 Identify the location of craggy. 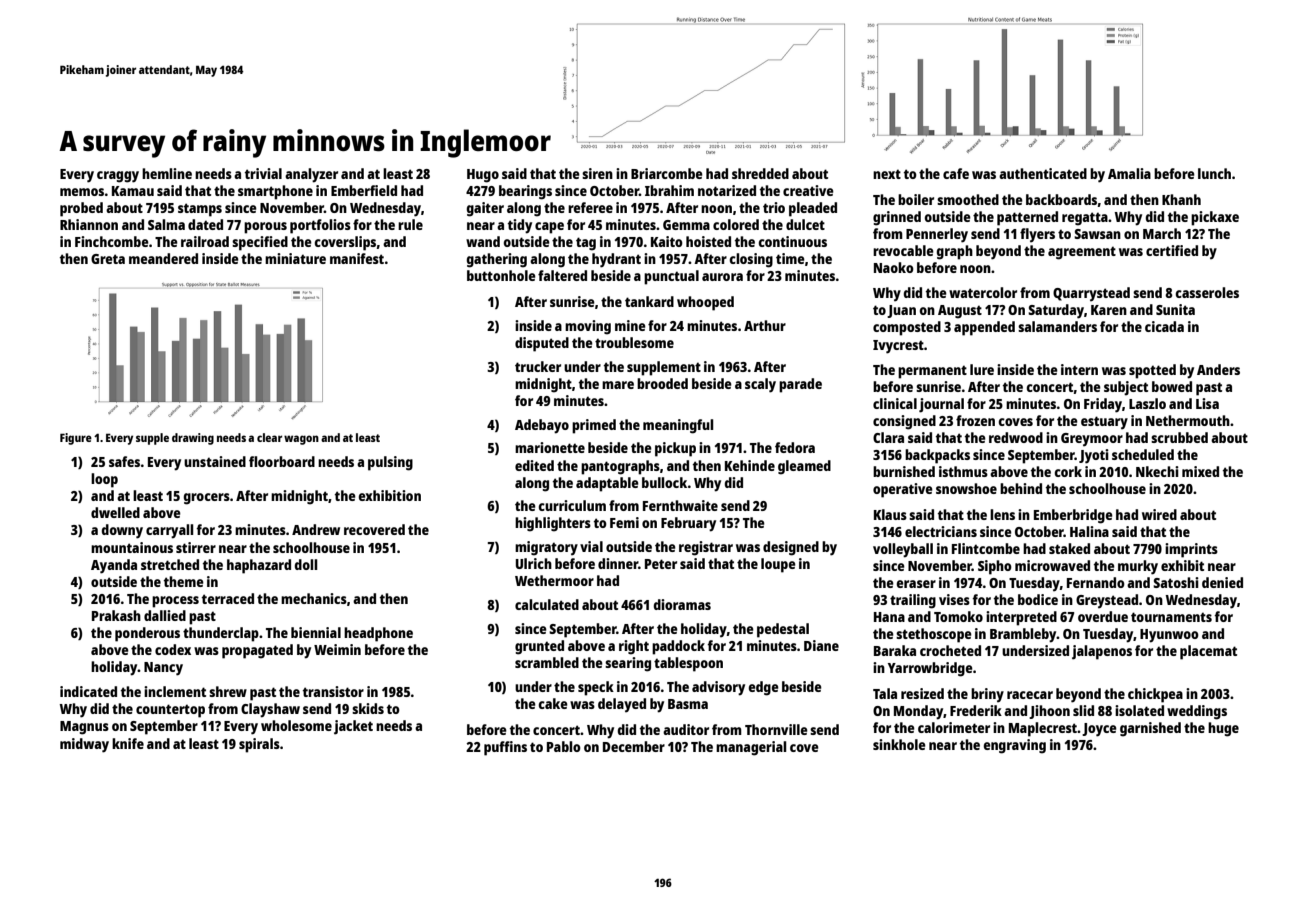
(118, 177).
